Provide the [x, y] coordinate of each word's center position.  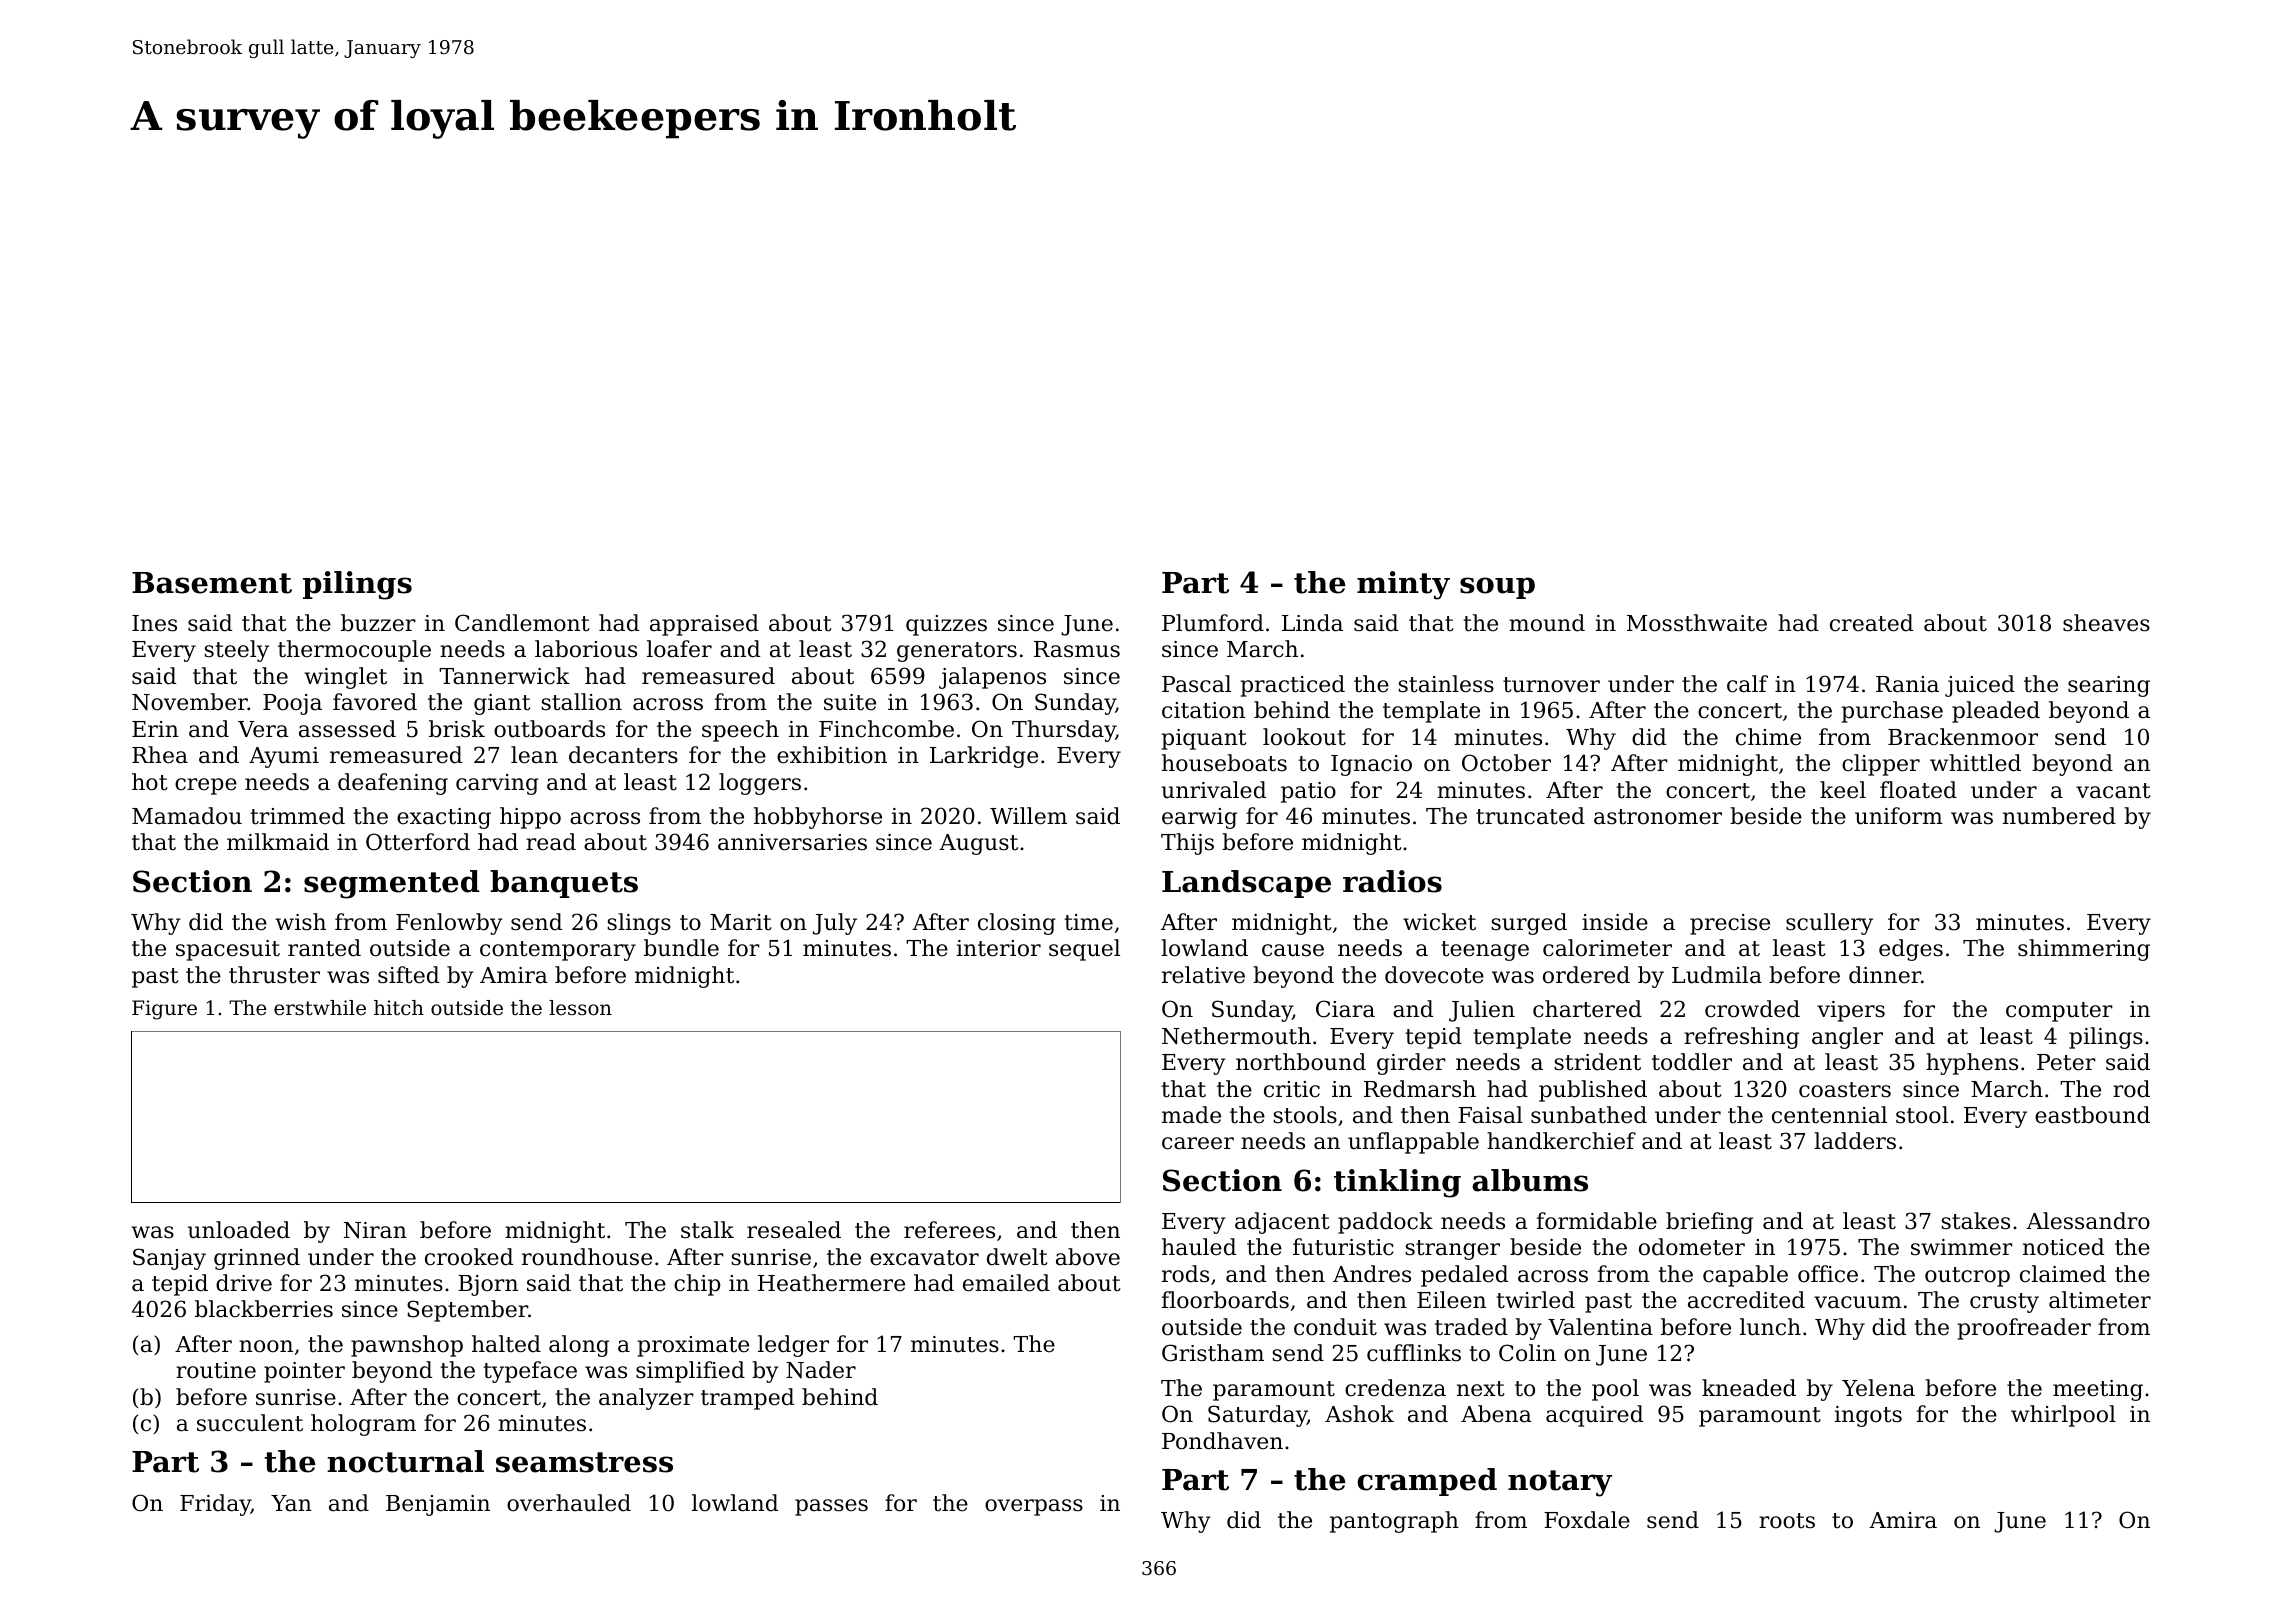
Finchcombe [886, 729]
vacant [2113, 791]
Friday [215, 1505]
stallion [581, 702]
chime [1768, 737]
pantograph [1394, 1522]
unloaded [239, 1230]
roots [1787, 1521]
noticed [2063, 1247]
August [978, 844]
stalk [707, 1230]
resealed [794, 1230]
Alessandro [2088, 1221]
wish [300, 922]
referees [949, 1230]
